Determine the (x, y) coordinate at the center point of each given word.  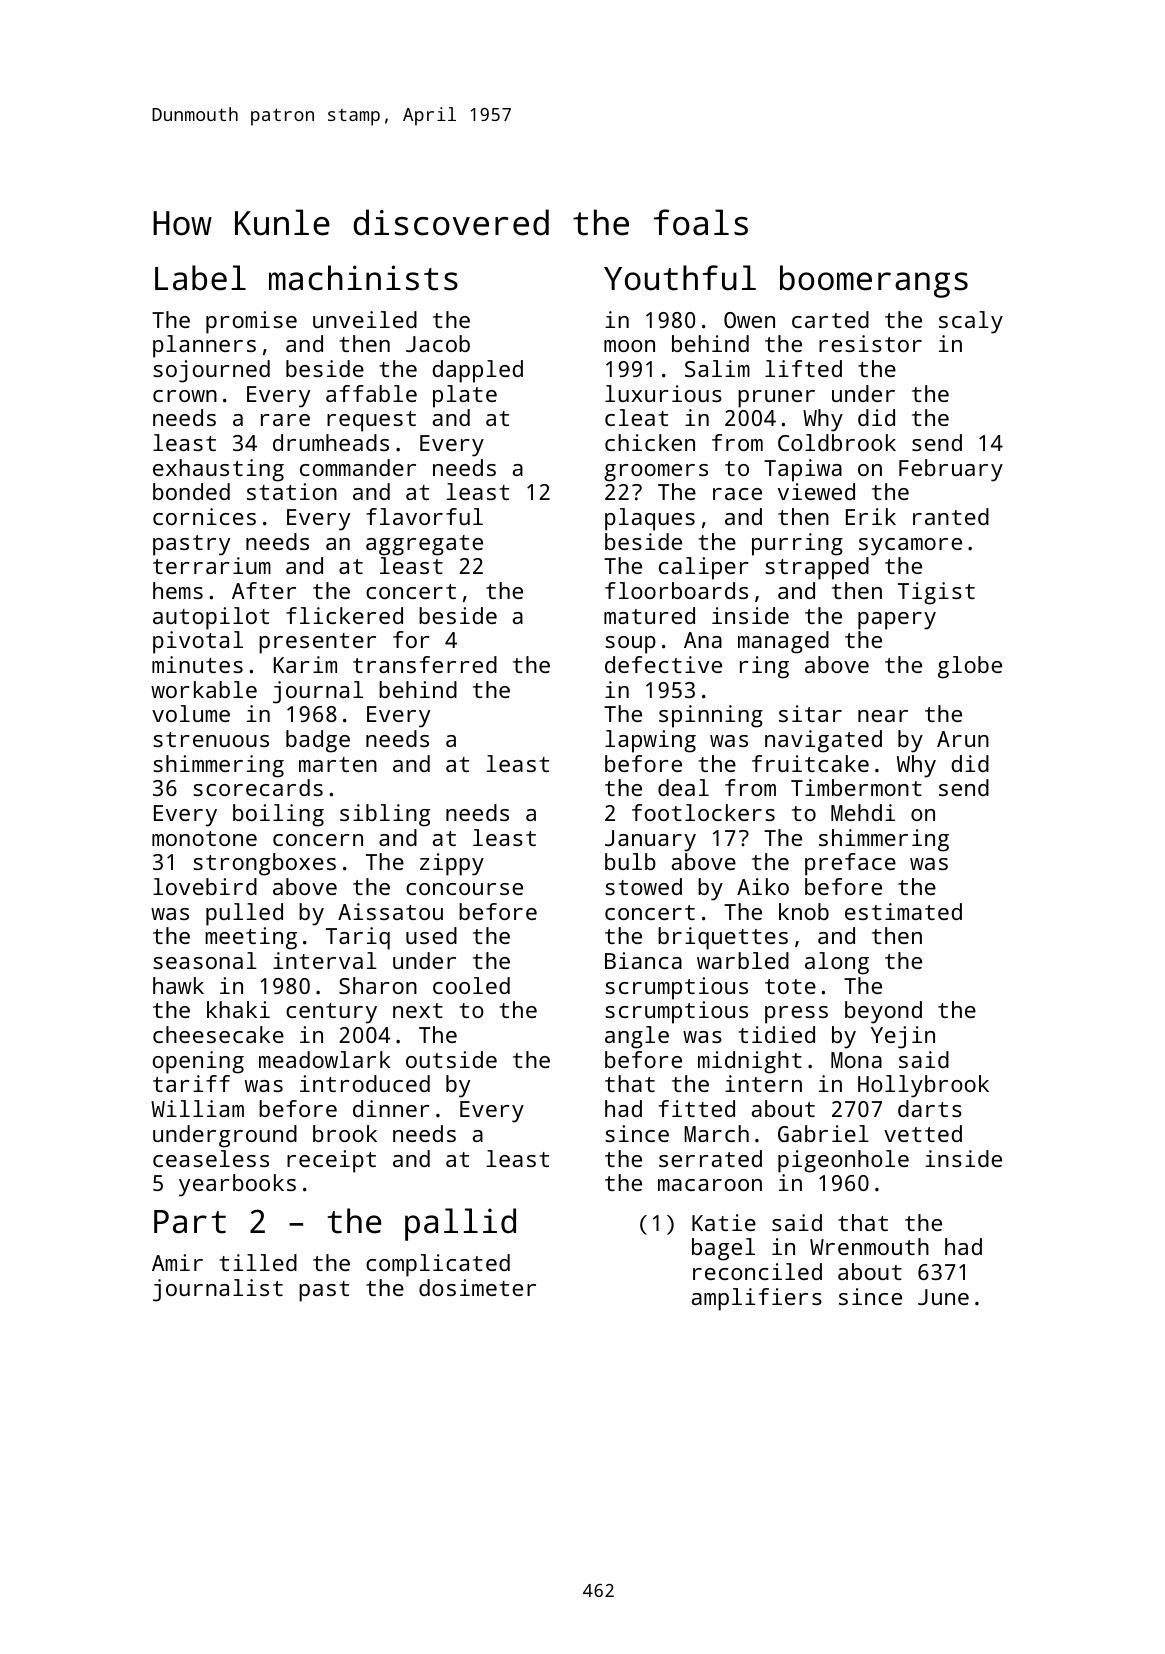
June (943, 1297)
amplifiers (757, 1299)
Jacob (438, 343)
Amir (177, 1262)
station (292, 491)
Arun (963, 739)
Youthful (680, 278)
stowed (643, 886)
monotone (204, 838)
